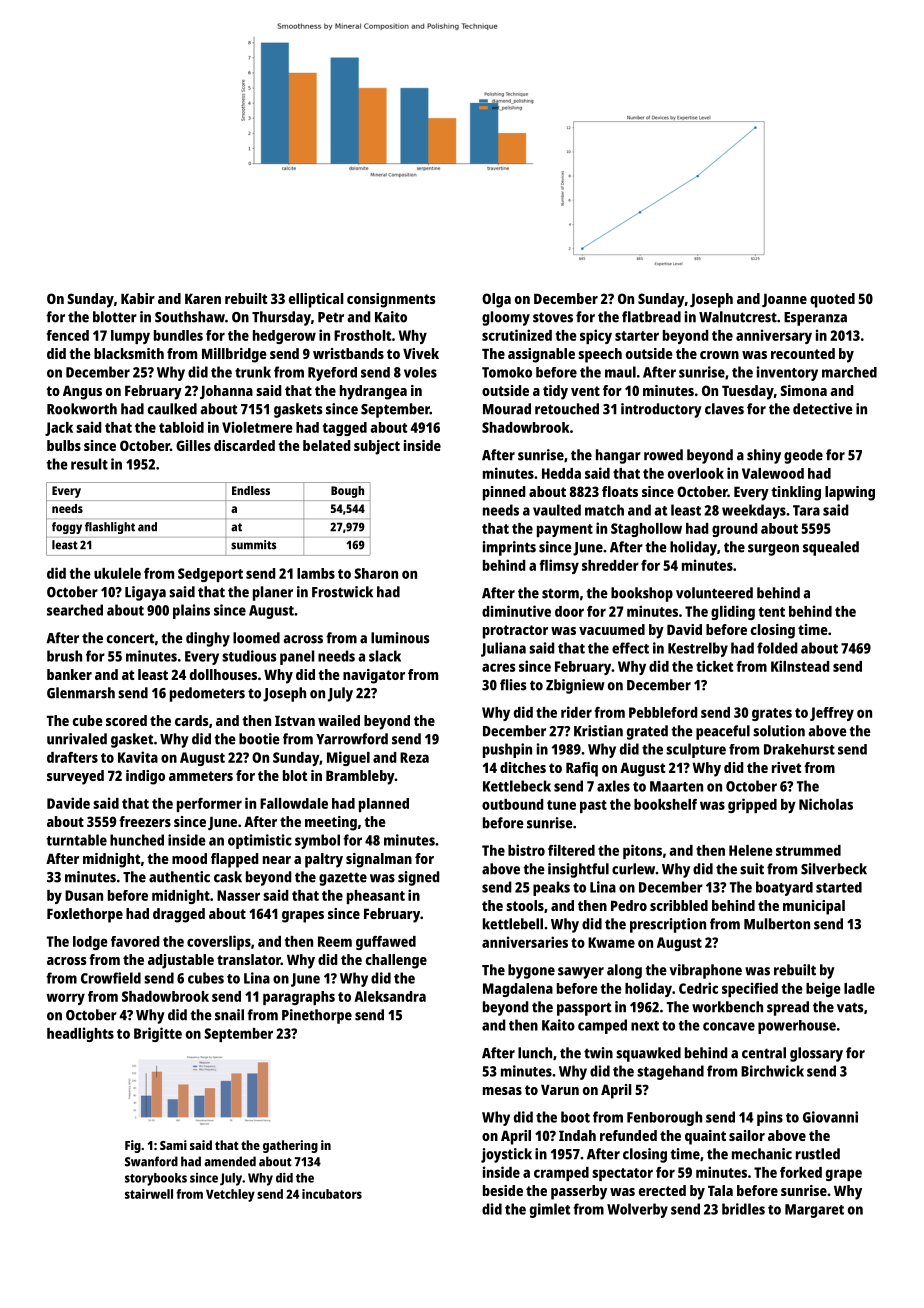 The width and height of the image is (924, 1308). Describe the element at coordinates (507, 750) in the image. I see `pushpin` at that location.
